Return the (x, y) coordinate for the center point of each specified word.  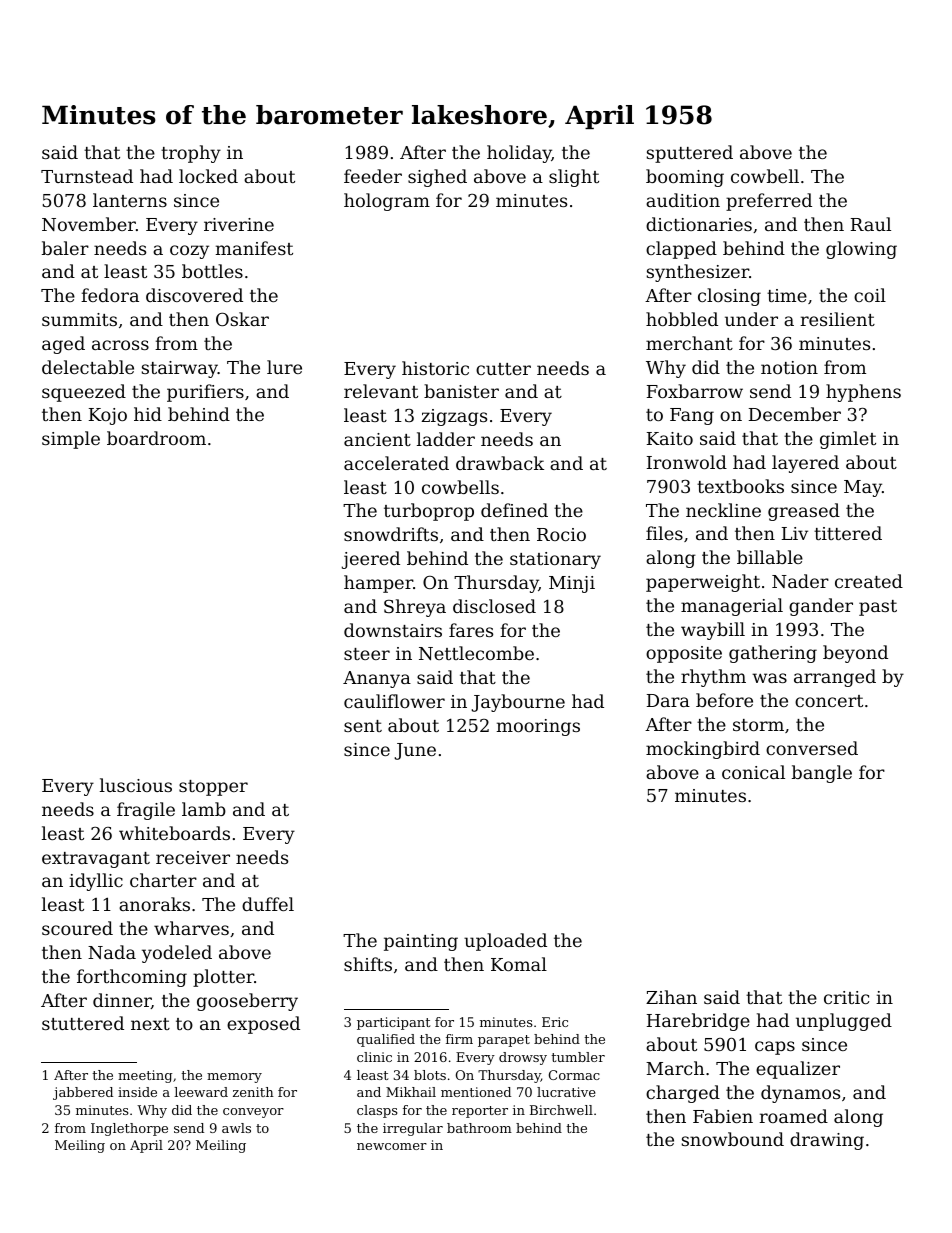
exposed (263, 1025)
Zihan (671, 997)
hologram (387, 202)
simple (71, 440)
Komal (519, 964)
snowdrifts (391, 534)
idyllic (96, 882)
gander (821, 607)
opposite (684, 654)
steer (367, 654)
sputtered (690, 154)
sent (363, 726)
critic (846, 997)
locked (208, 176)
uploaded (505, 942)
